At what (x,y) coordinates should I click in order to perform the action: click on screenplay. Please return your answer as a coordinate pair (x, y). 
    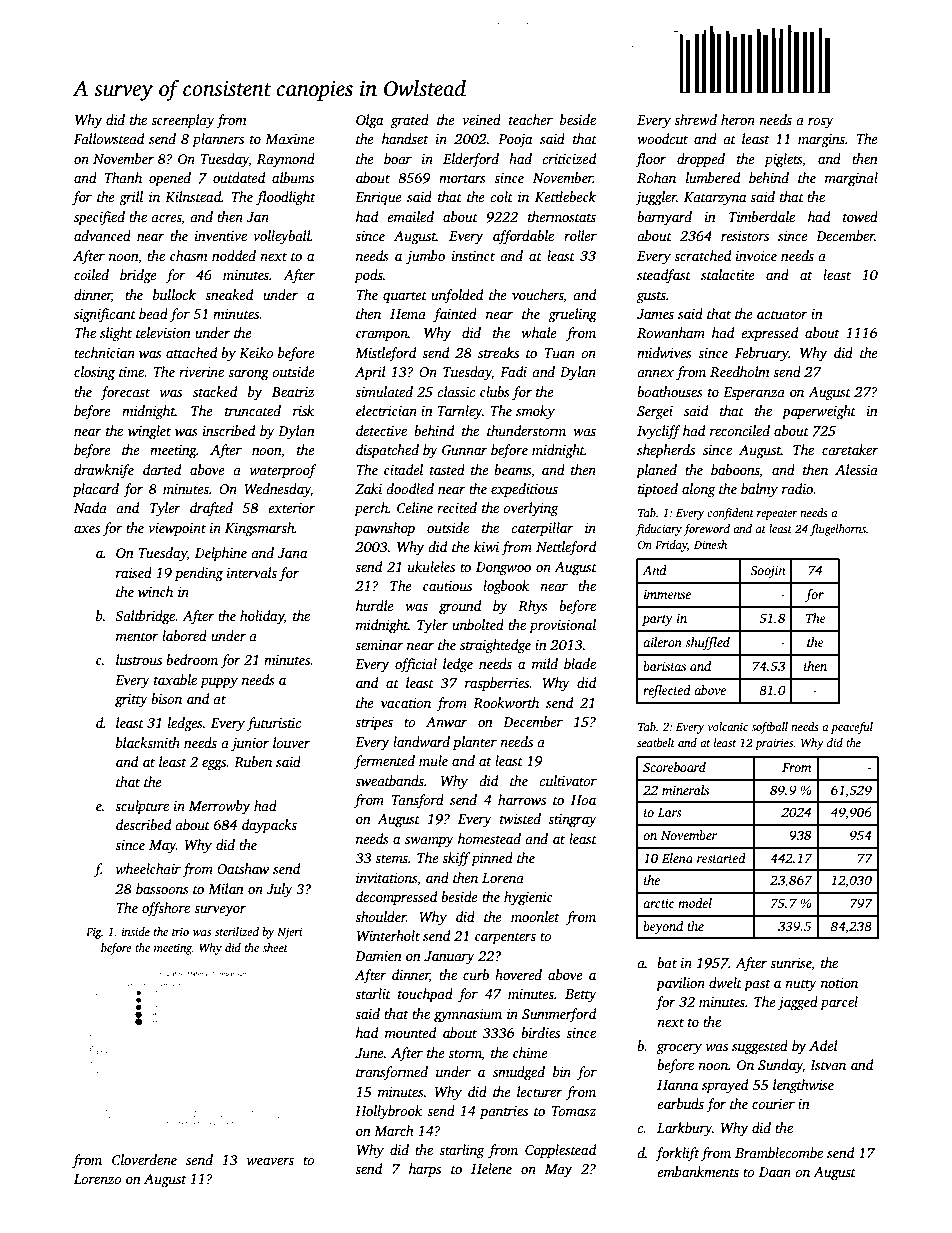
    Looking at the image, I should click on (183, 121).
